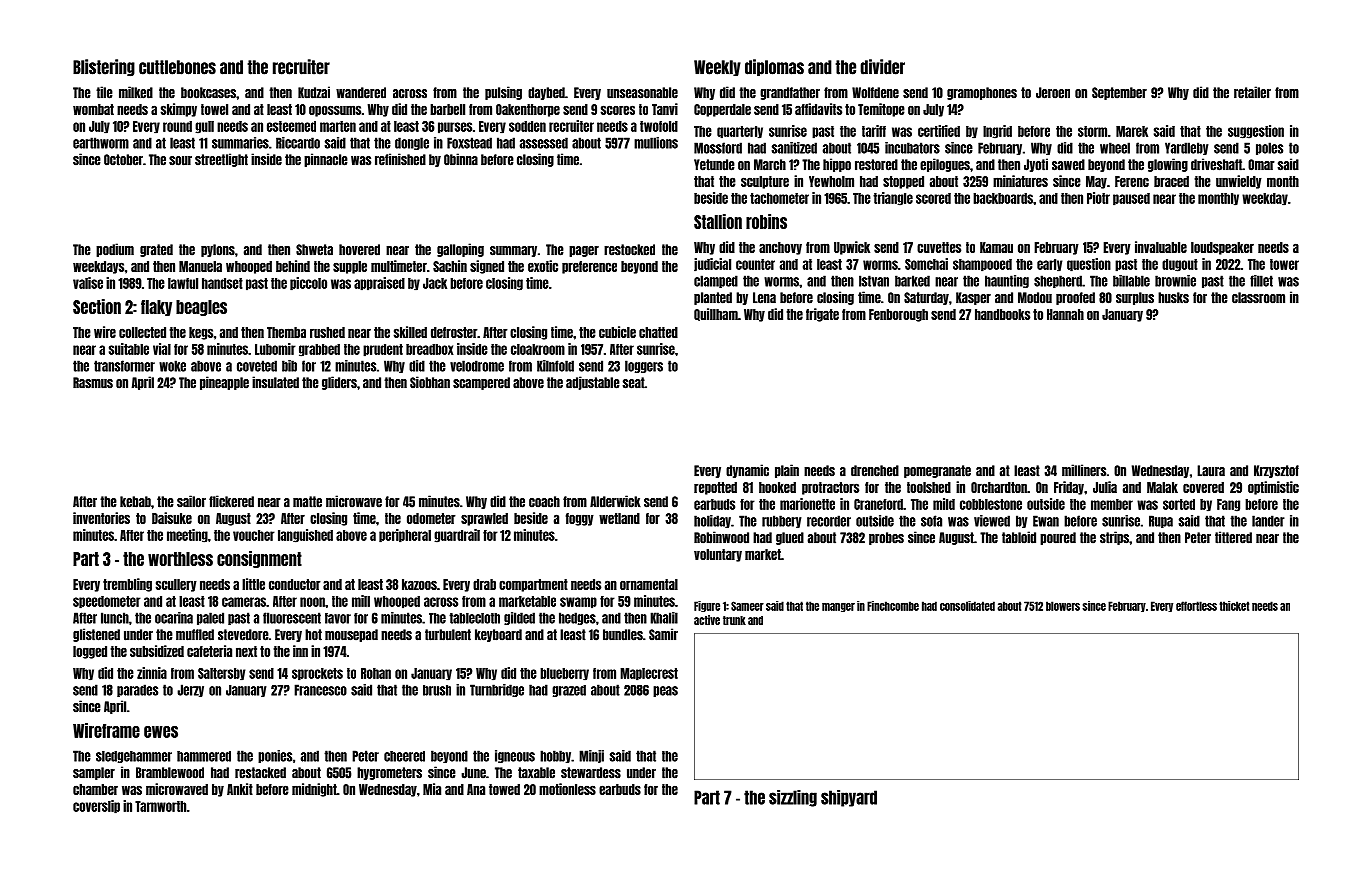  Describe the element at coordinates (1234, 606) in the document. I see `thicket` at that location.
